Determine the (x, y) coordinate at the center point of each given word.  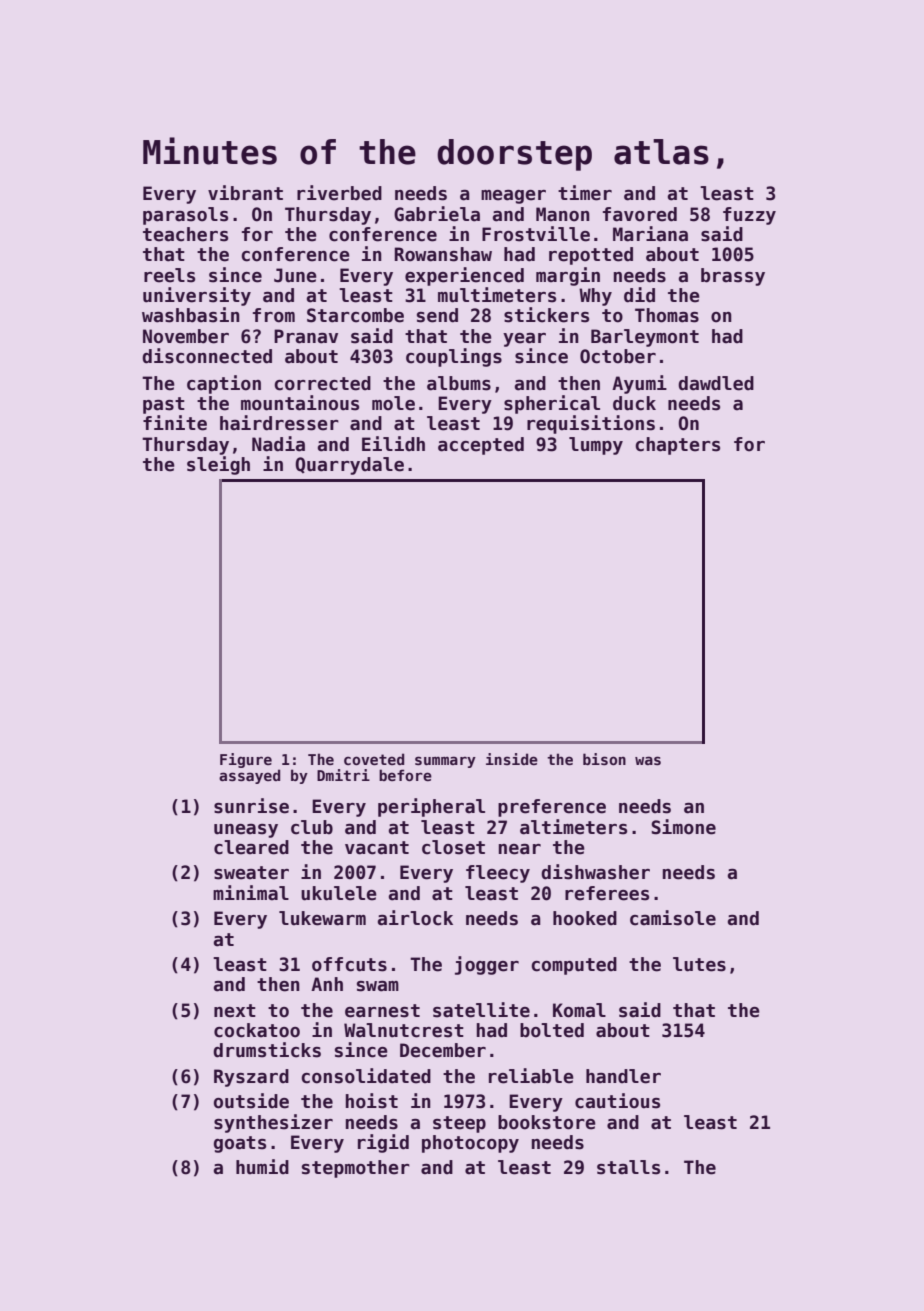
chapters (677, 446)
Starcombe (355, 315)
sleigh (218, 465)
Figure (246, 760)
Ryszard (251, 1078)
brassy (733, 277)
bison (604, 759)
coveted (374, 759)
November (186, 336)
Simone (683, 827)
